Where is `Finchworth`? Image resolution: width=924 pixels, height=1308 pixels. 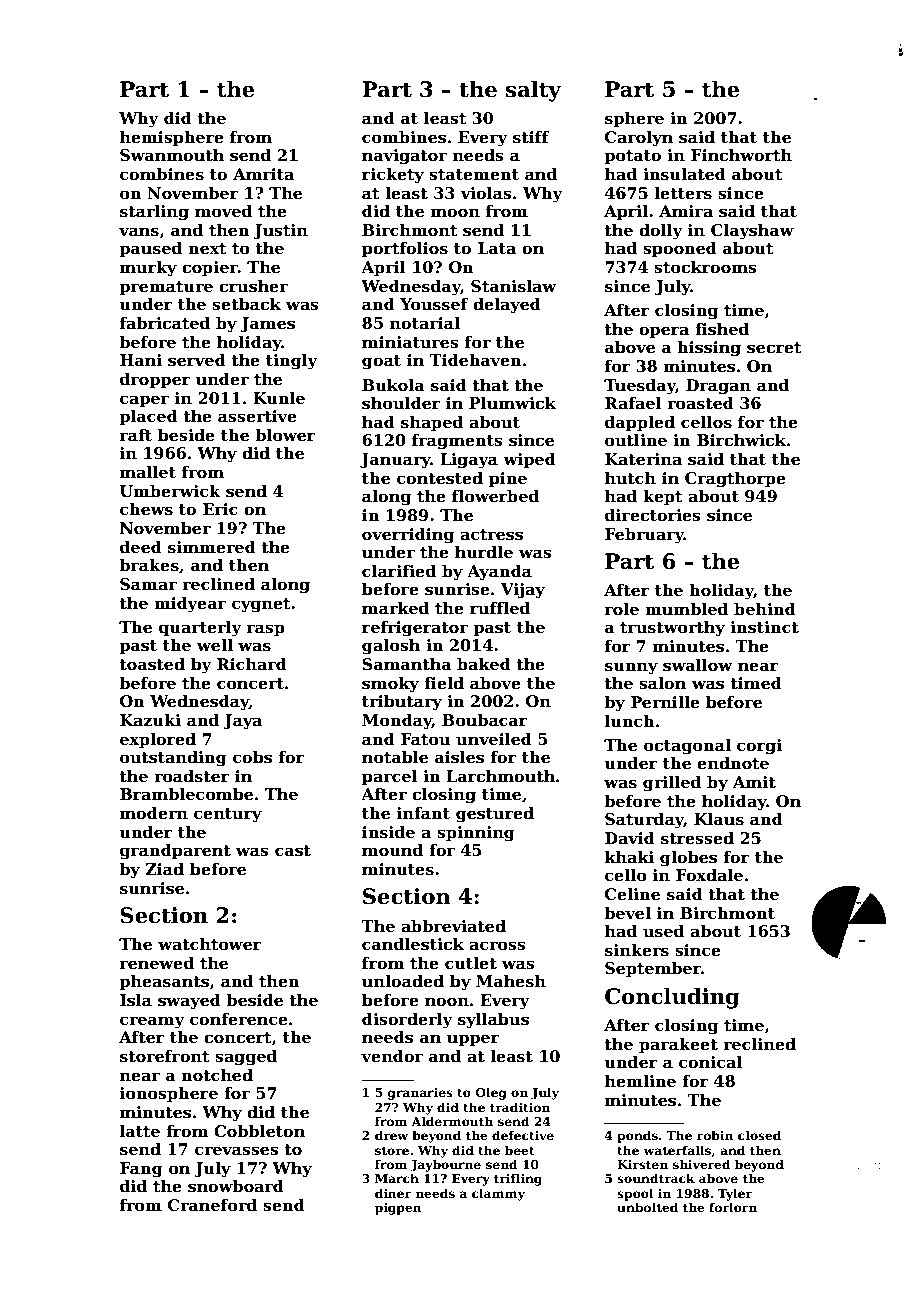 Finchworth is located at coordinates (741, 155).
